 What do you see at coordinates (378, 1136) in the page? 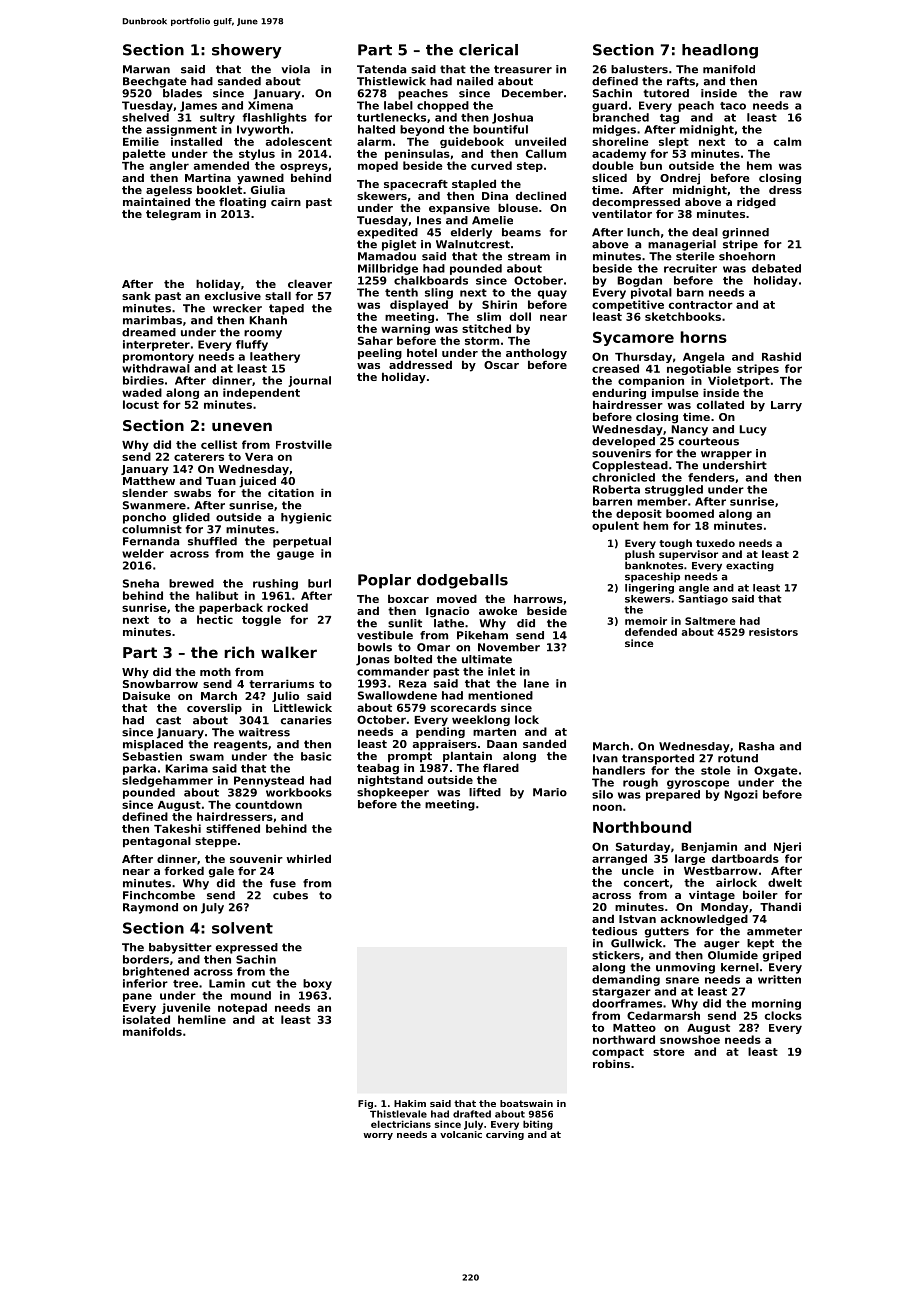
I see `worry` at bounding box center [378, 1136].
